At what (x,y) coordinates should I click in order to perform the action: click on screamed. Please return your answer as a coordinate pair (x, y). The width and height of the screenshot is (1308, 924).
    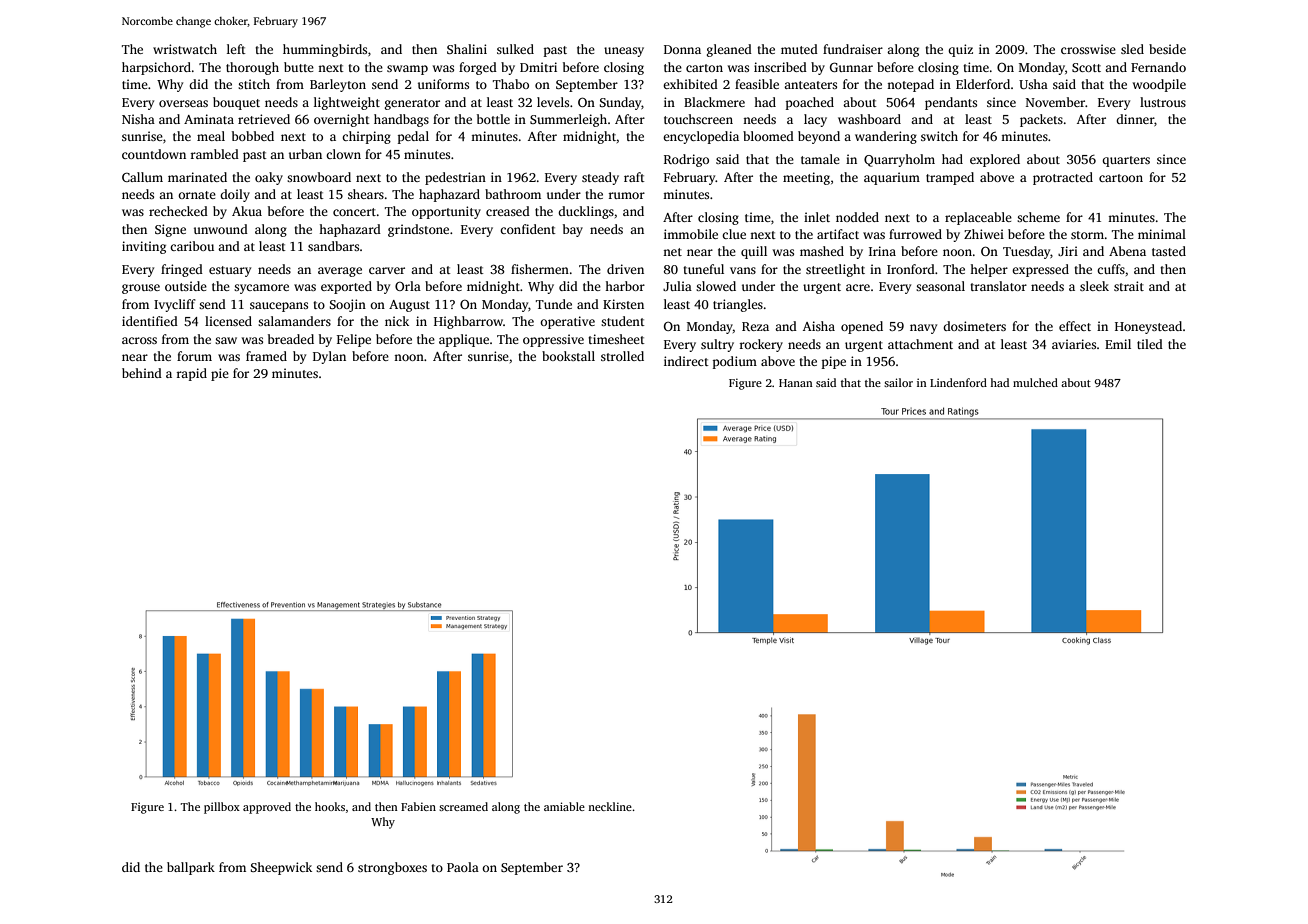
    Looking at the image, I should click on (463, 806).
